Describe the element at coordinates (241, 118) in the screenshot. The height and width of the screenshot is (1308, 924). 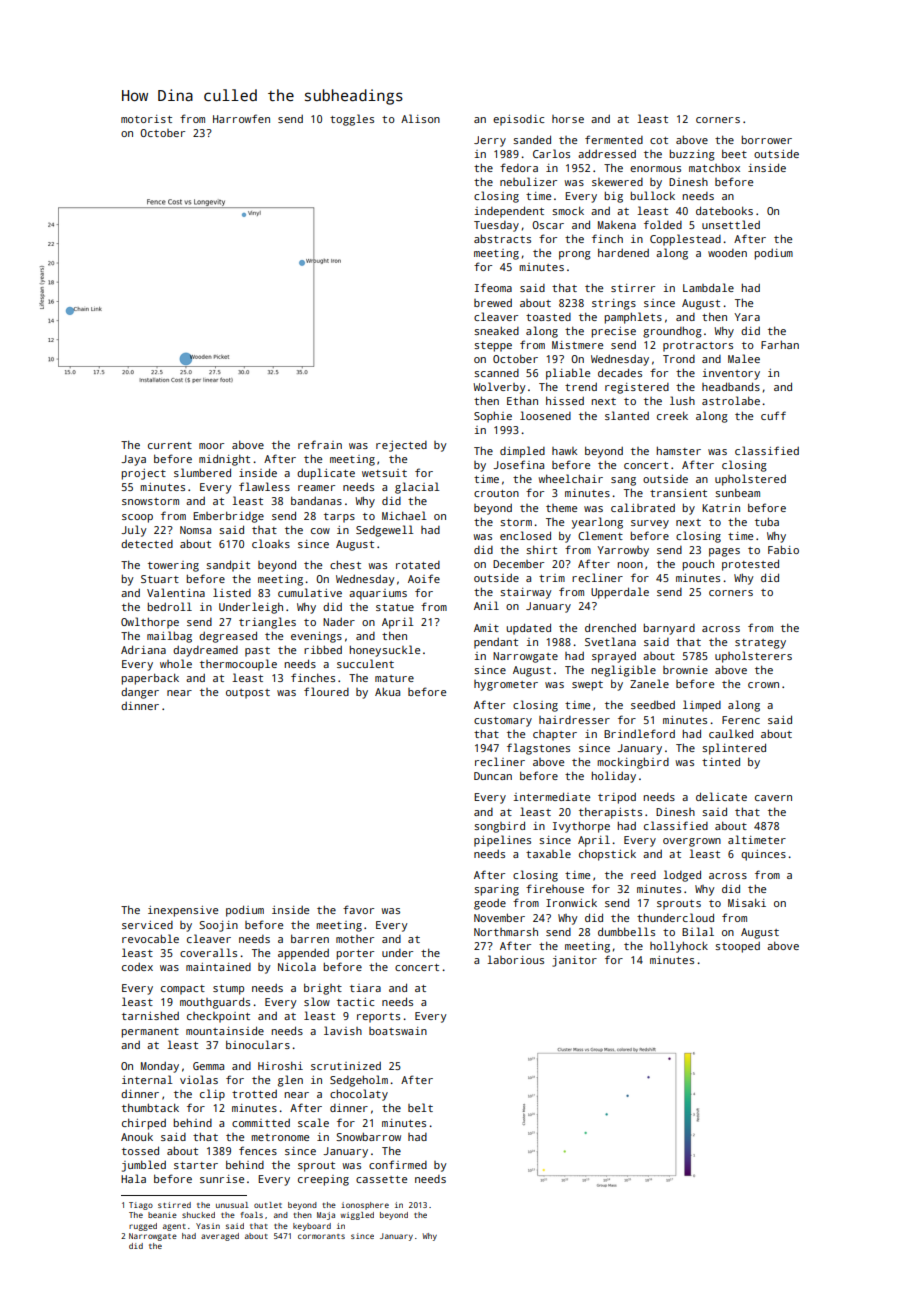
I see `Harrowfen` at that location.
